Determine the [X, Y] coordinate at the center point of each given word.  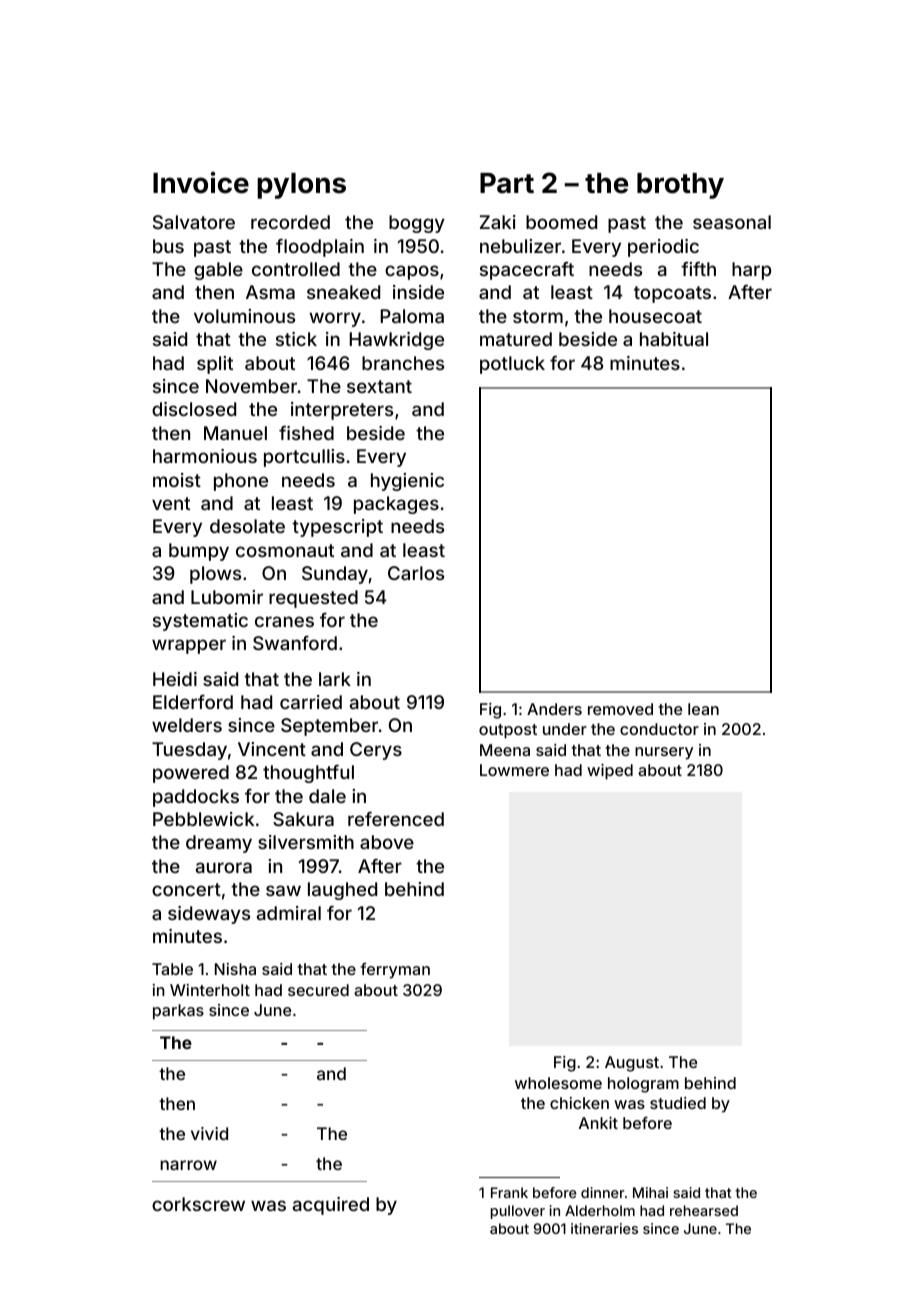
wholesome [558, 1083]
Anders [554, 709]
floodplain [320, 248]
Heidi [175, 679]
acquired [331, 1206]
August [632, 1064]
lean [703, 709]
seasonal [732, 222]
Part [507, 183]
